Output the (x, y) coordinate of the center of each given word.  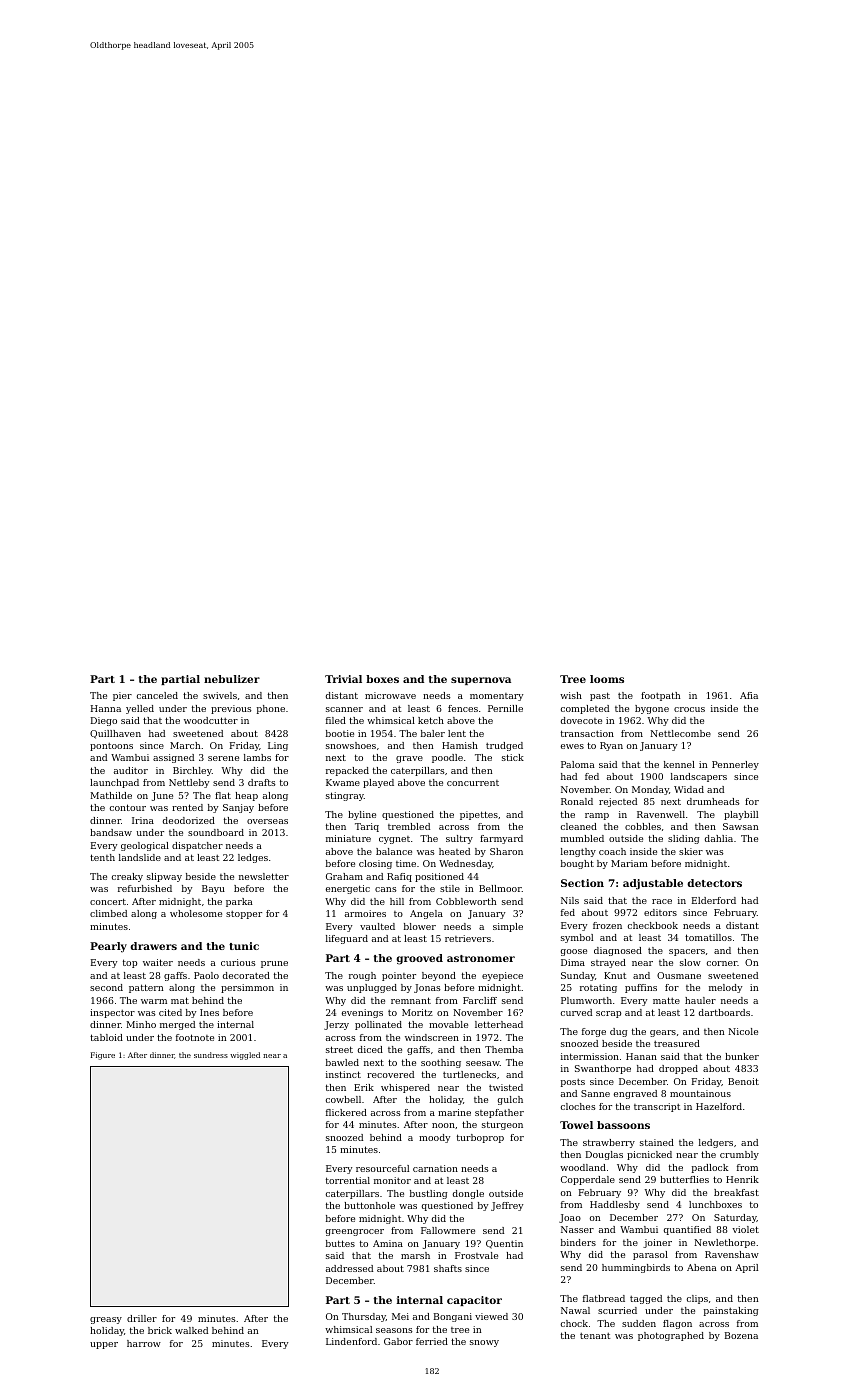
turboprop (480, 1138)
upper (104, 1345)
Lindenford (351, 1341)
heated (454, 851)
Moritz (417, 1012)
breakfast (736, 1192)
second (106, 987)
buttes (340, 1243)
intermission (590, 1056)
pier (122, 696)
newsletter (264, 876)
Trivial (343, 679)
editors (660, 912)
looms (607, 679)
